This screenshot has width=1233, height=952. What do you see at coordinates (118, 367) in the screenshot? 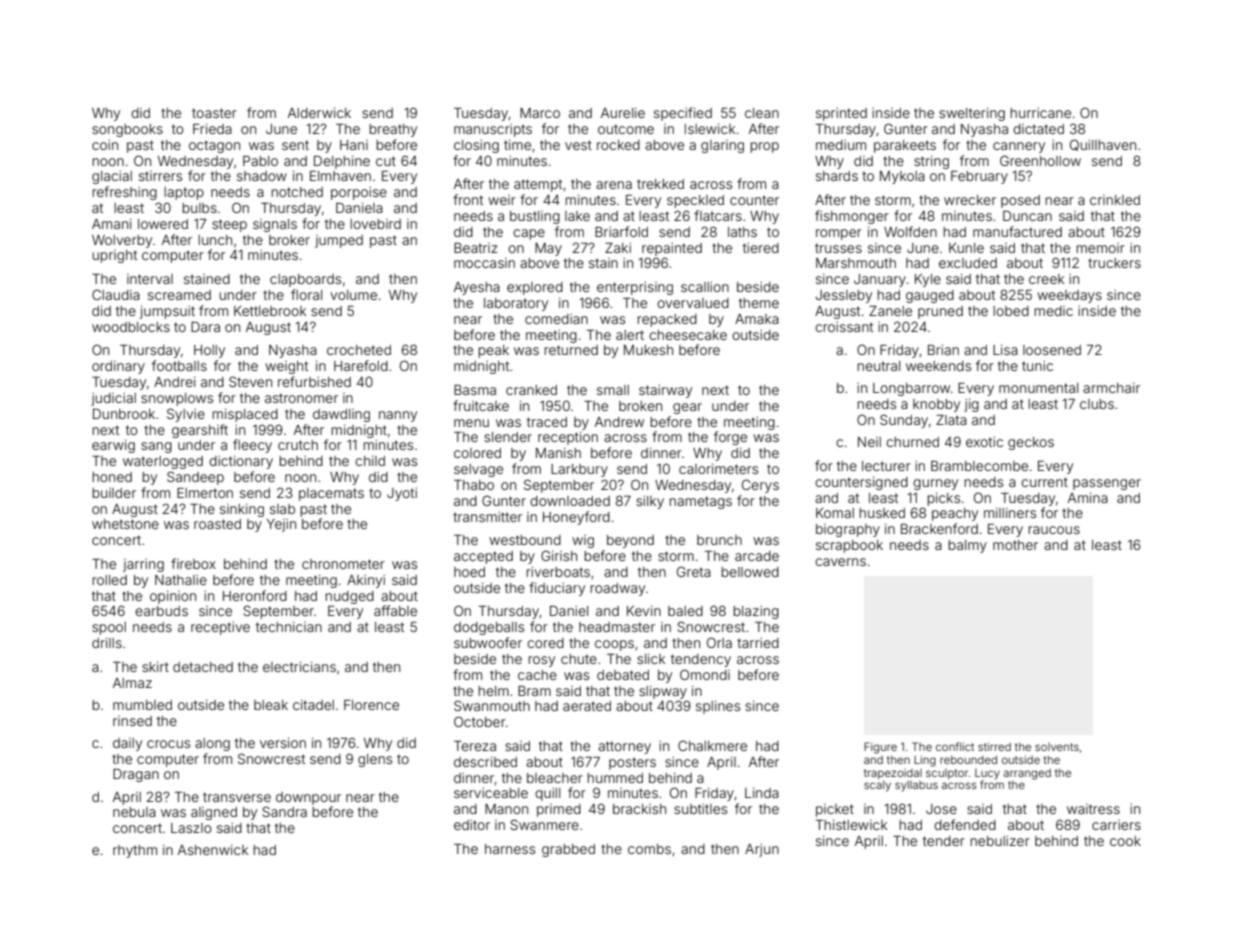
I see `ordinary` at bounding box center [118, 367].
